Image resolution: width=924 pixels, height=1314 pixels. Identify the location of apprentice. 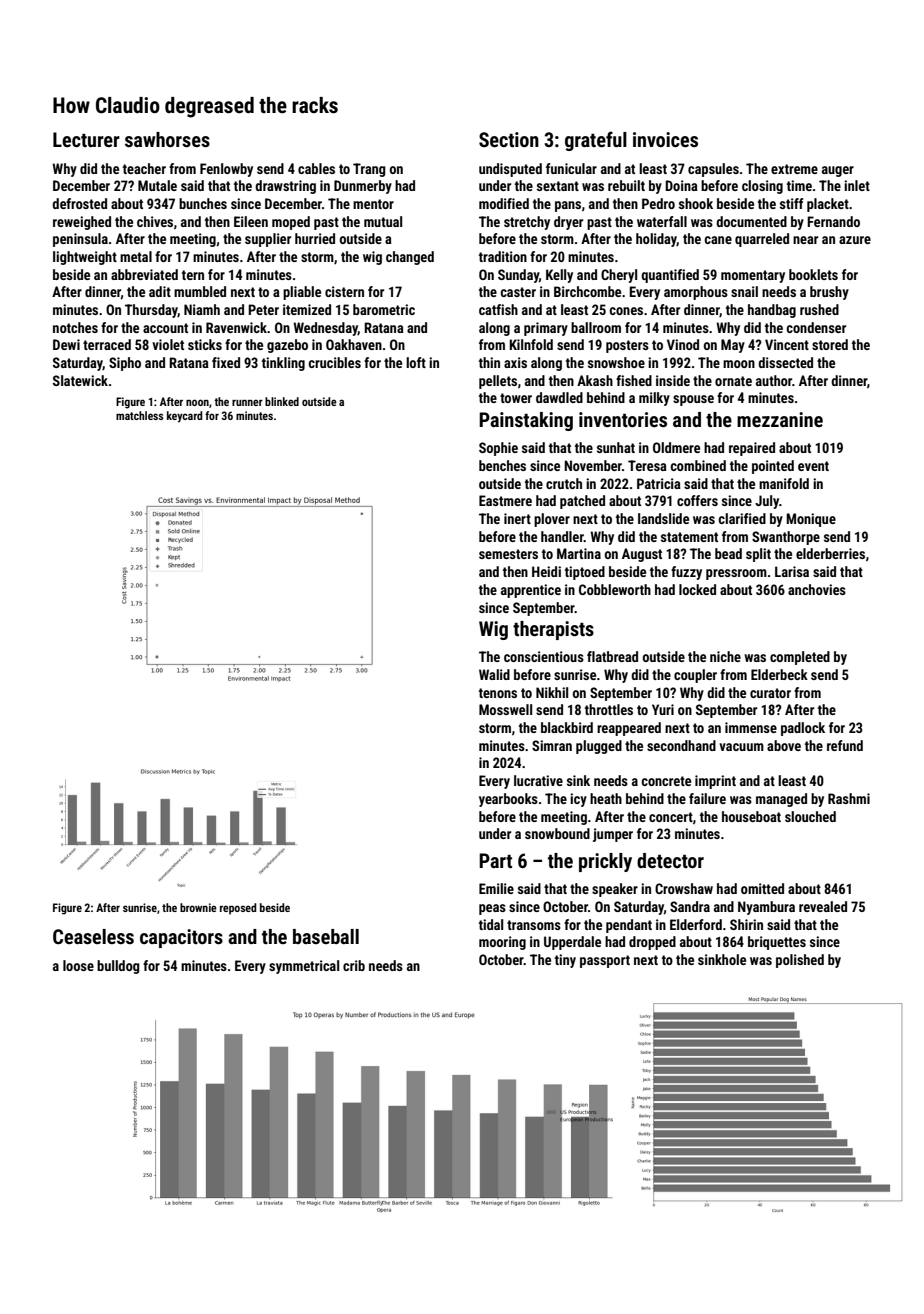
(531, 591).
